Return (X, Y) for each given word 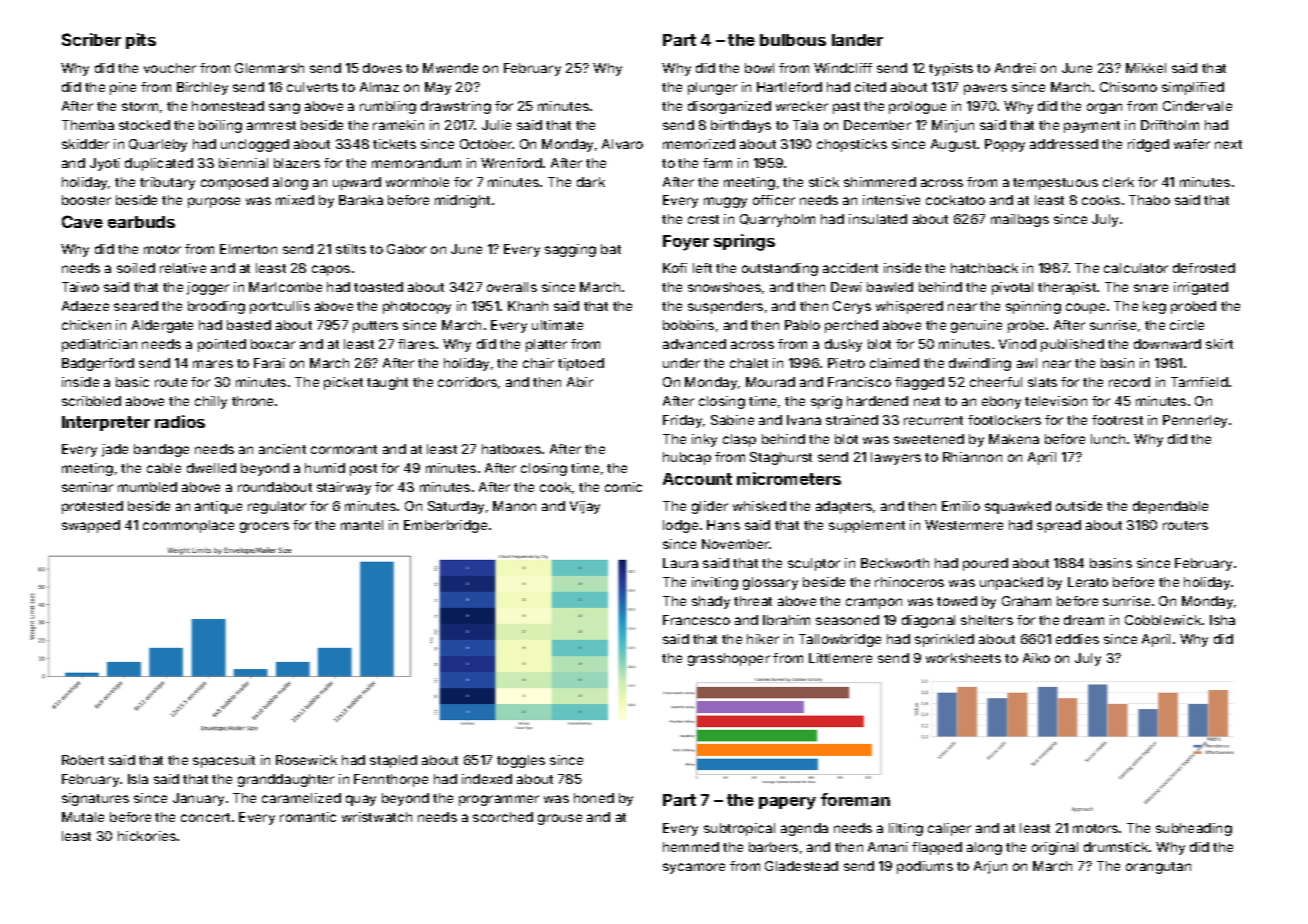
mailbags (1020, 220)
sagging (570, 250)
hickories (147, 836)
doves (382, 68)
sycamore (694, 868)
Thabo (1149, 200)
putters (375, 327)
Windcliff (843, 68)
